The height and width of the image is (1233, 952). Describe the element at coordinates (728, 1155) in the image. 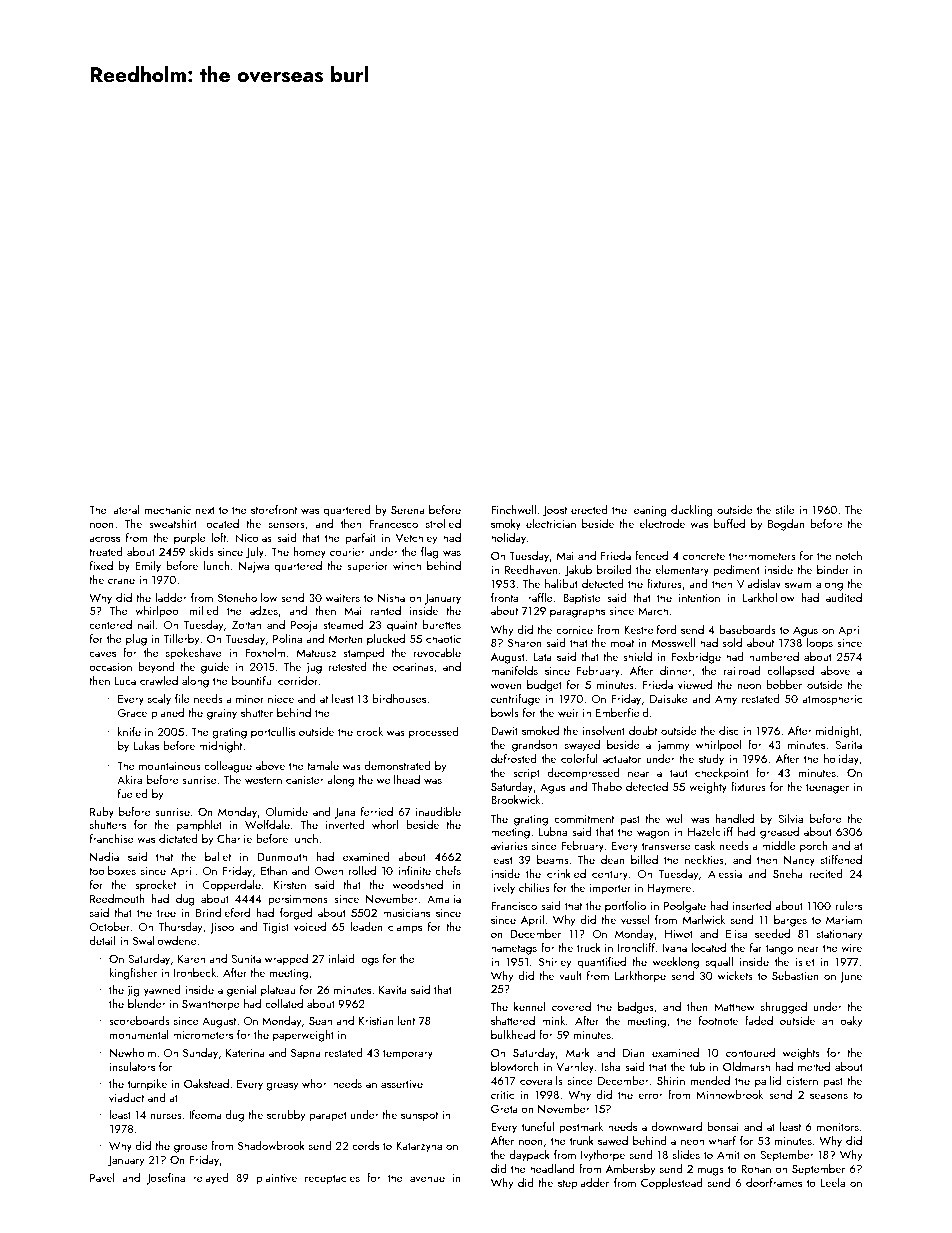

I see `Amit` at that location.
